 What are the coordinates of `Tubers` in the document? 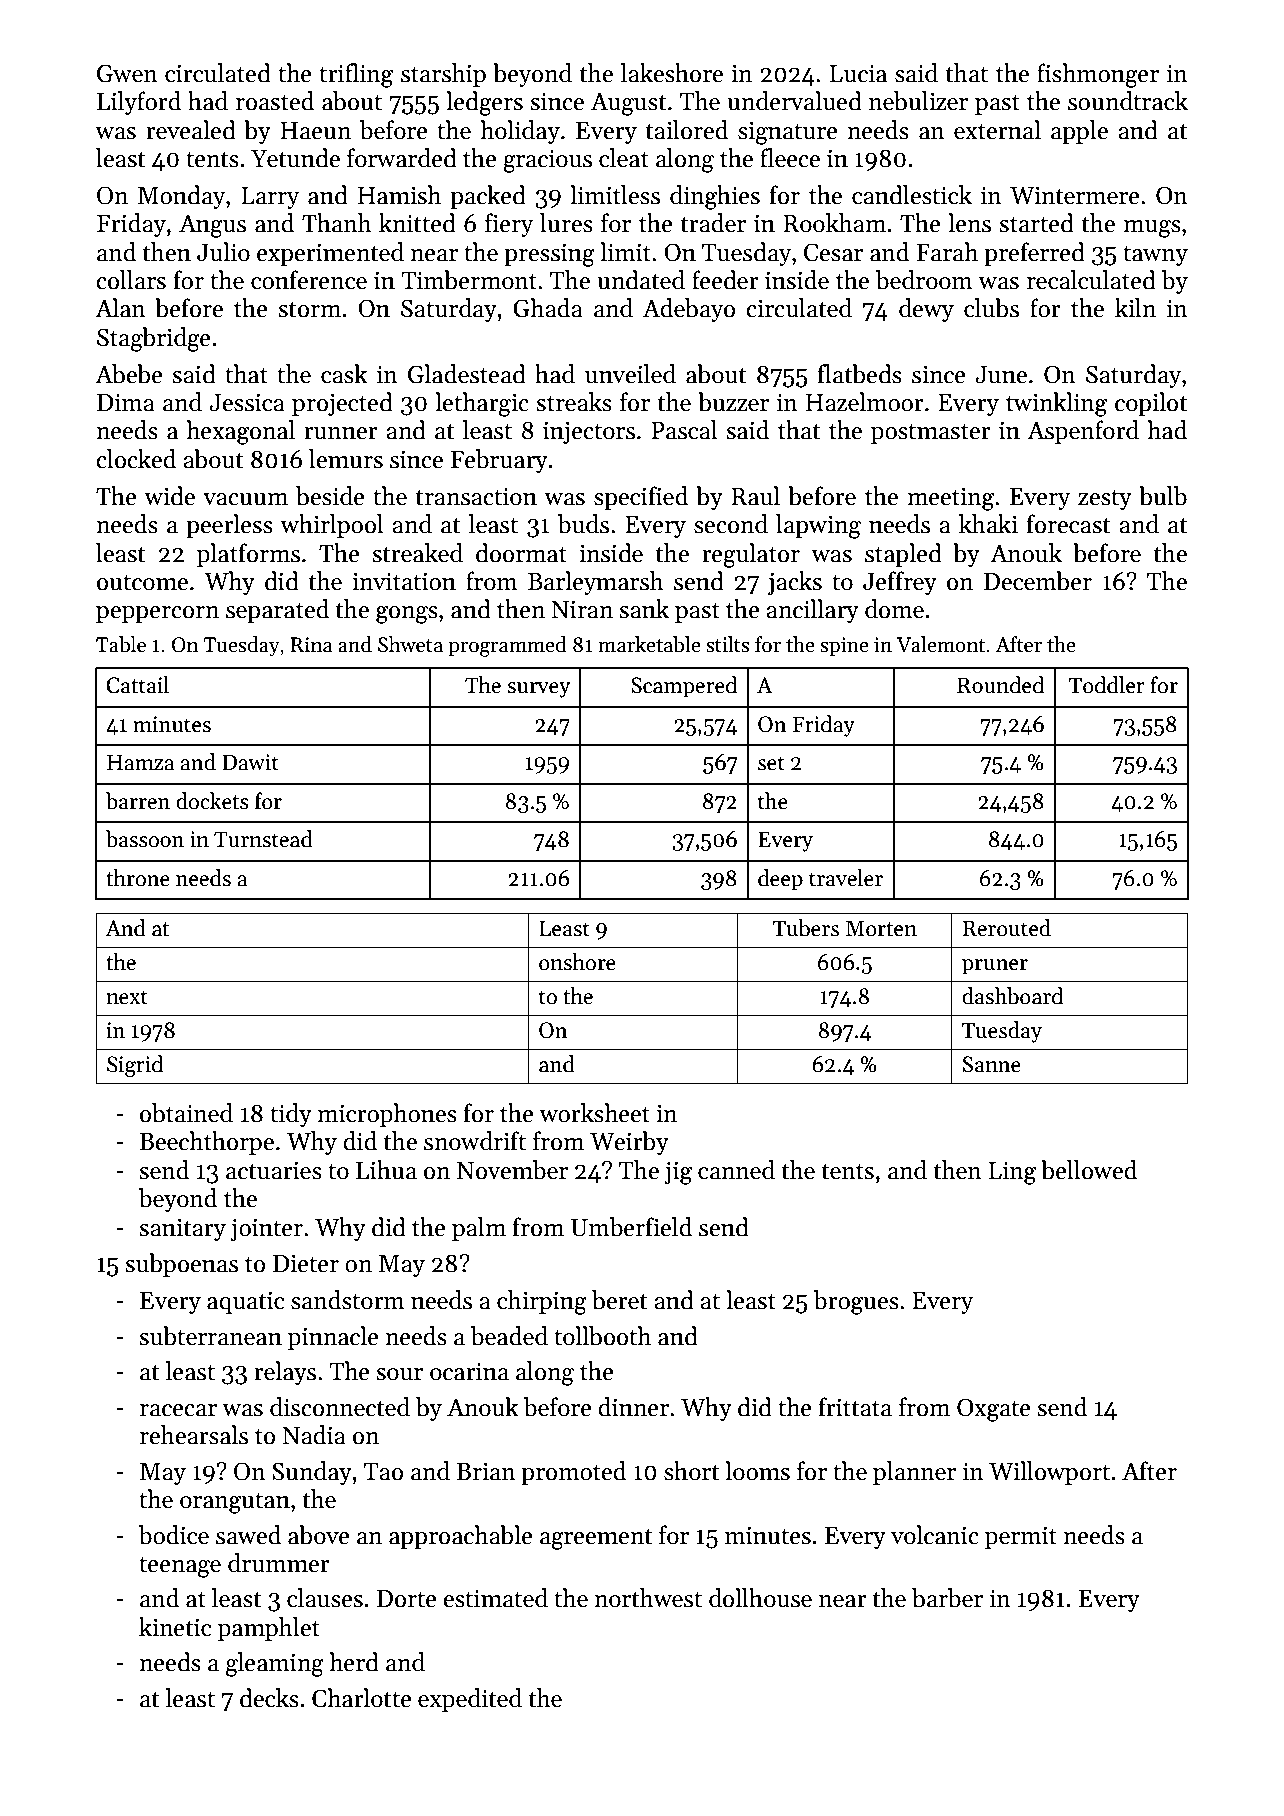 It's located at (806, 928).
